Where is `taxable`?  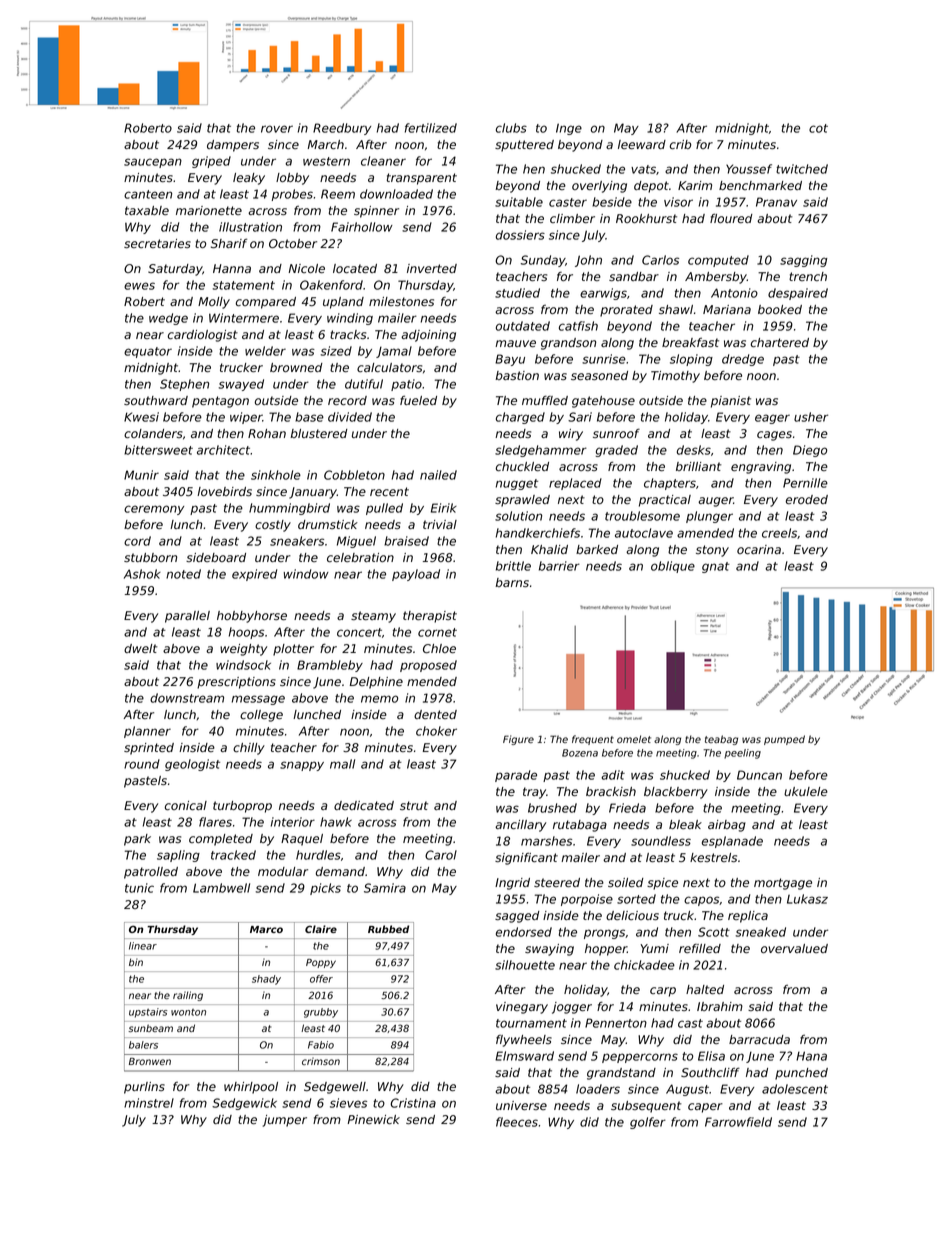
taxable is located at coordinates (147, 210).
